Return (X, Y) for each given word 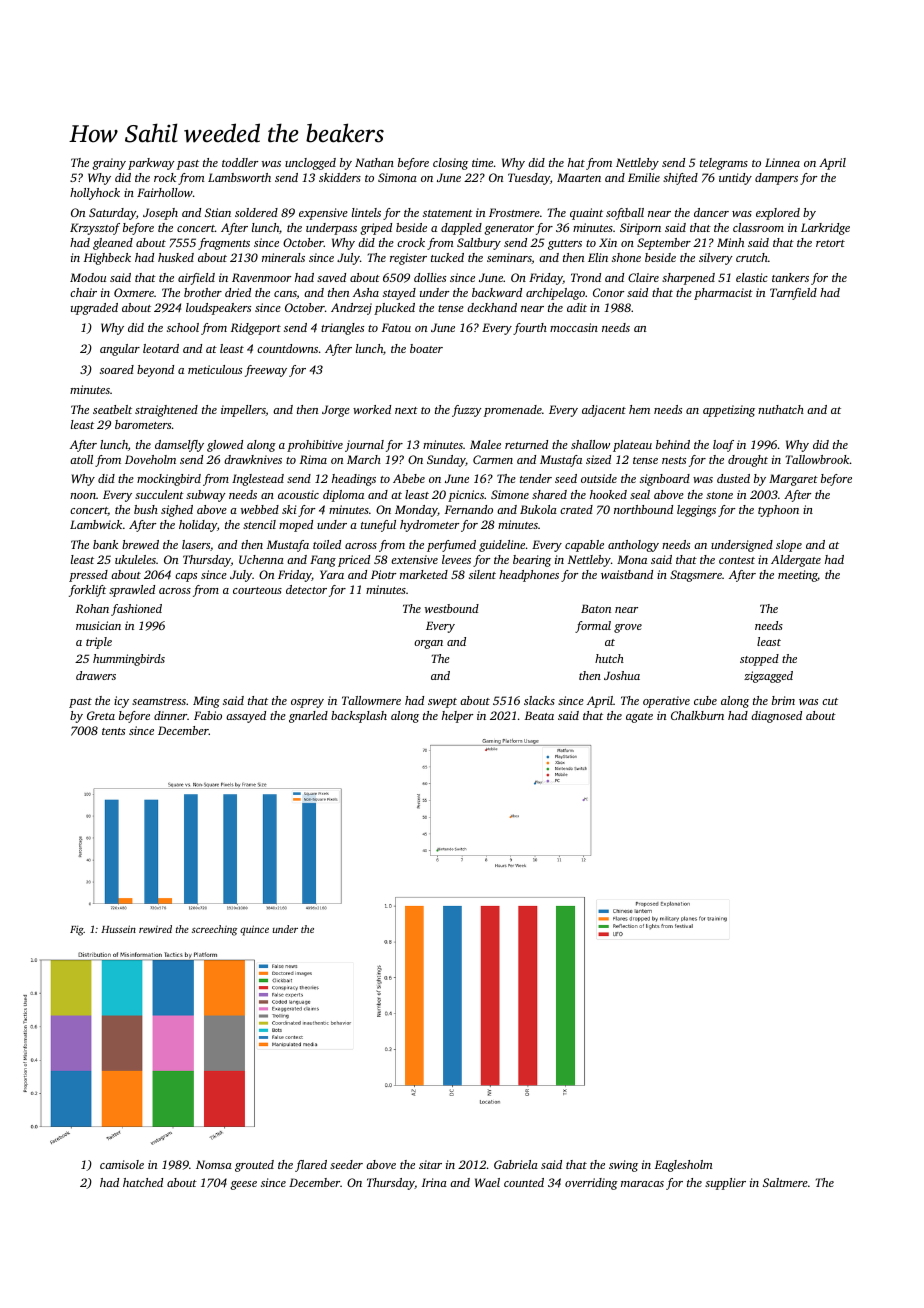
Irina (434, 1182)
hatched (143, 1182)
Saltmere (785, 1182)
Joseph (160, 214)
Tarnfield (793, 294)
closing (450, 164)
